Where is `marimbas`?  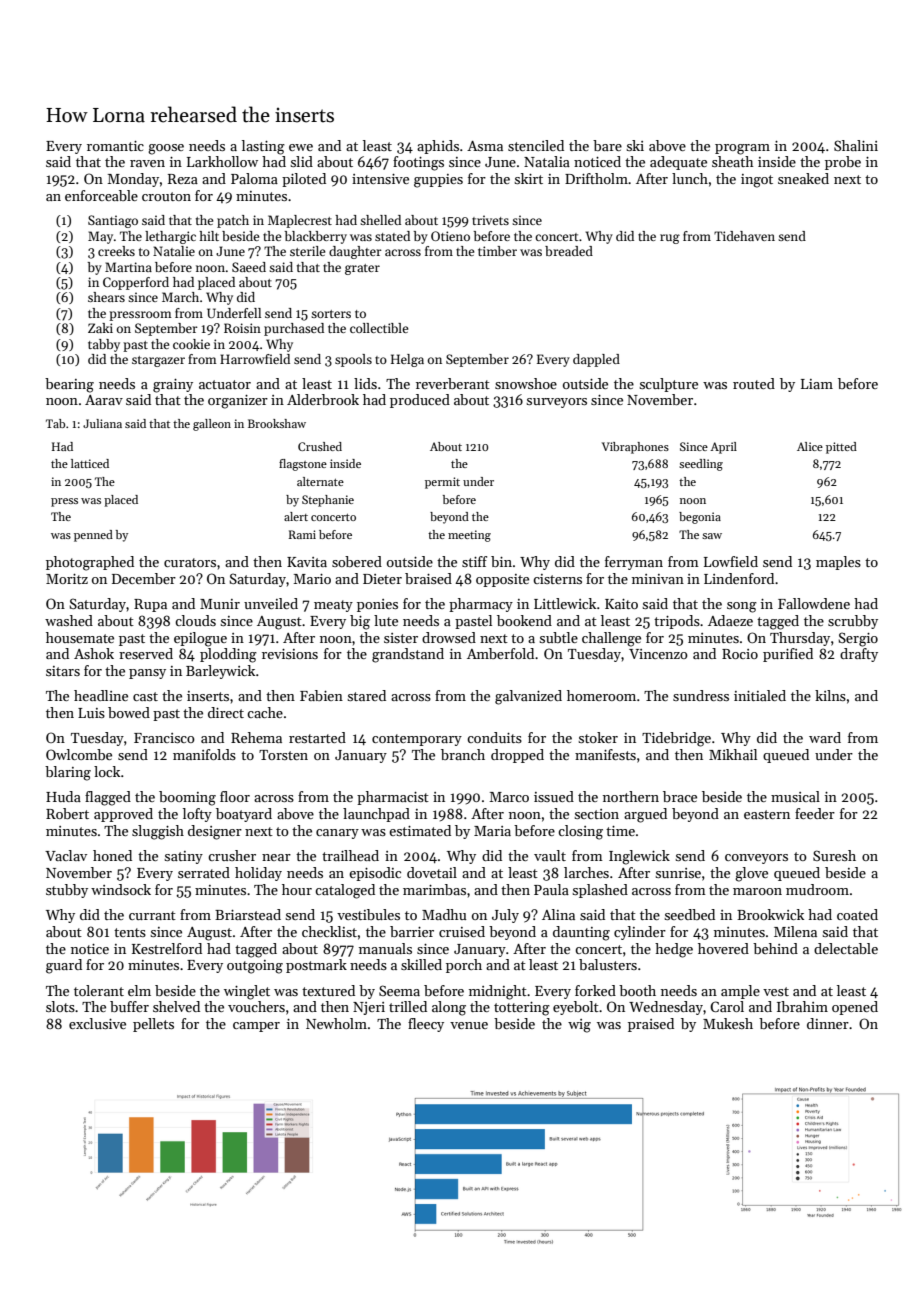
marimbas is located at coordinates (434, 889).
